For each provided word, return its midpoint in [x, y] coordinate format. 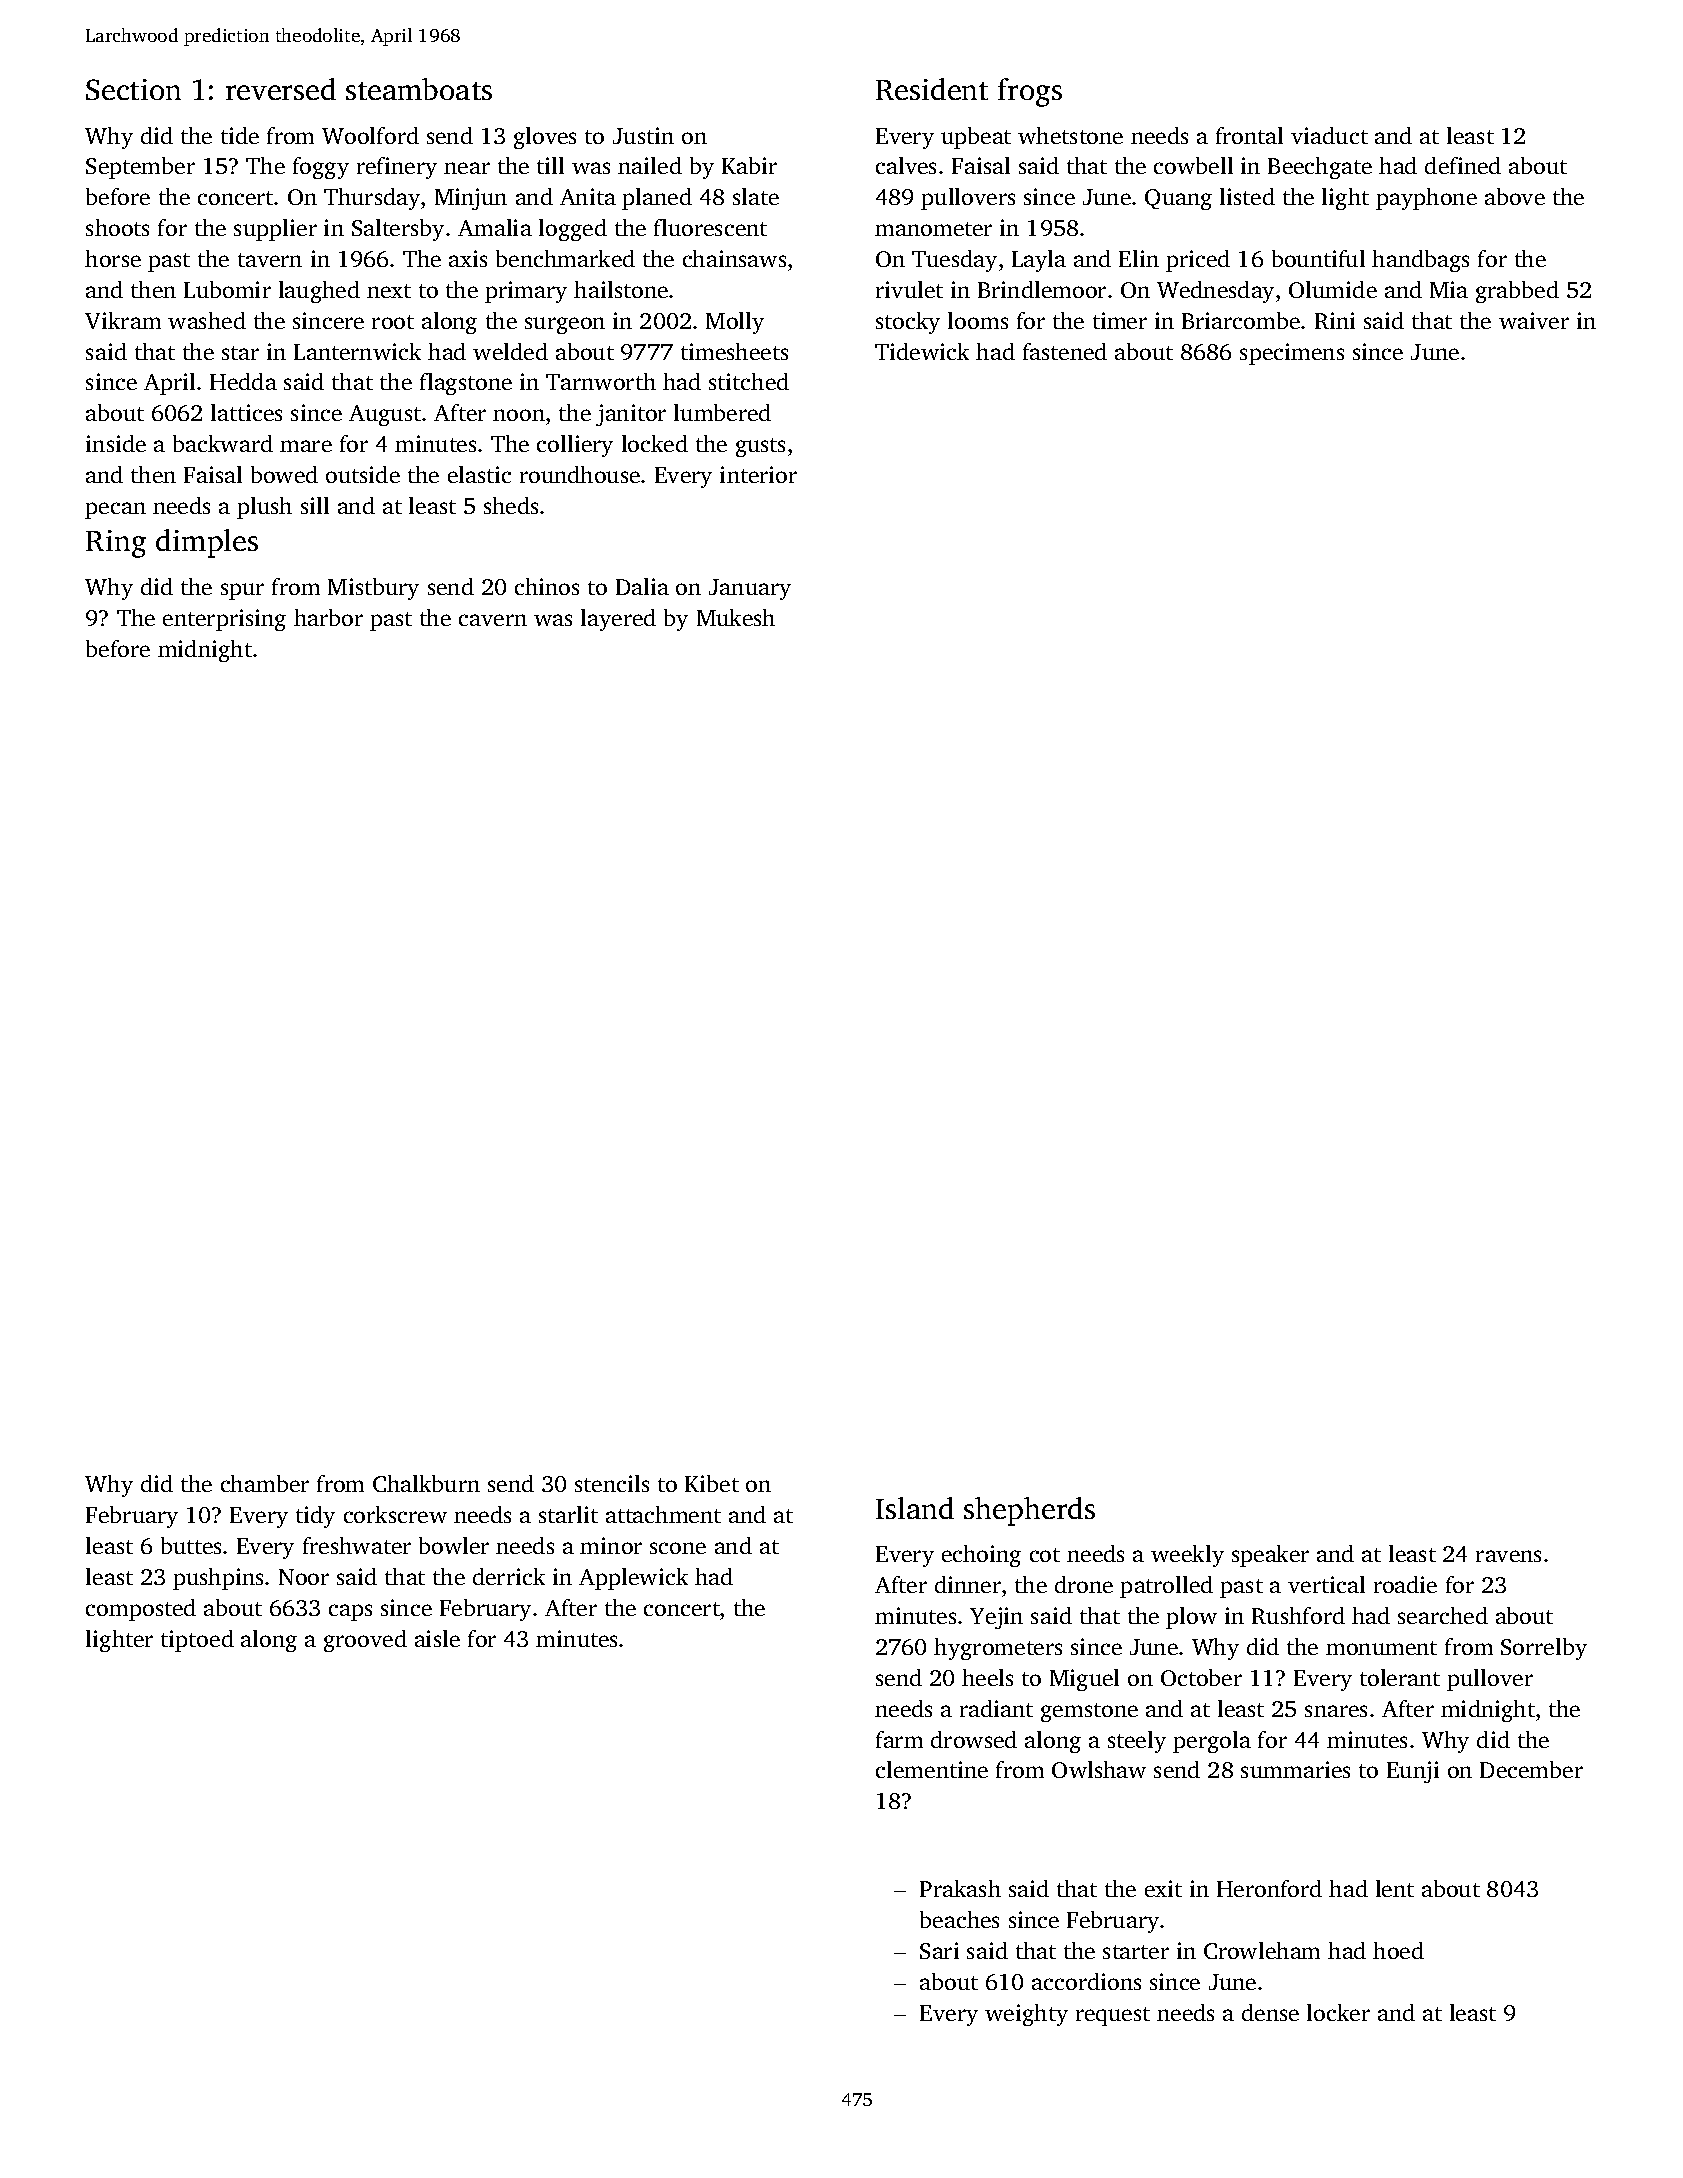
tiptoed [197, 1641]
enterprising [224, 620]
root [393, 322]
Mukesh [736, 617]
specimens [1292, 354]
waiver [1534, 320]
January [750, 589]
